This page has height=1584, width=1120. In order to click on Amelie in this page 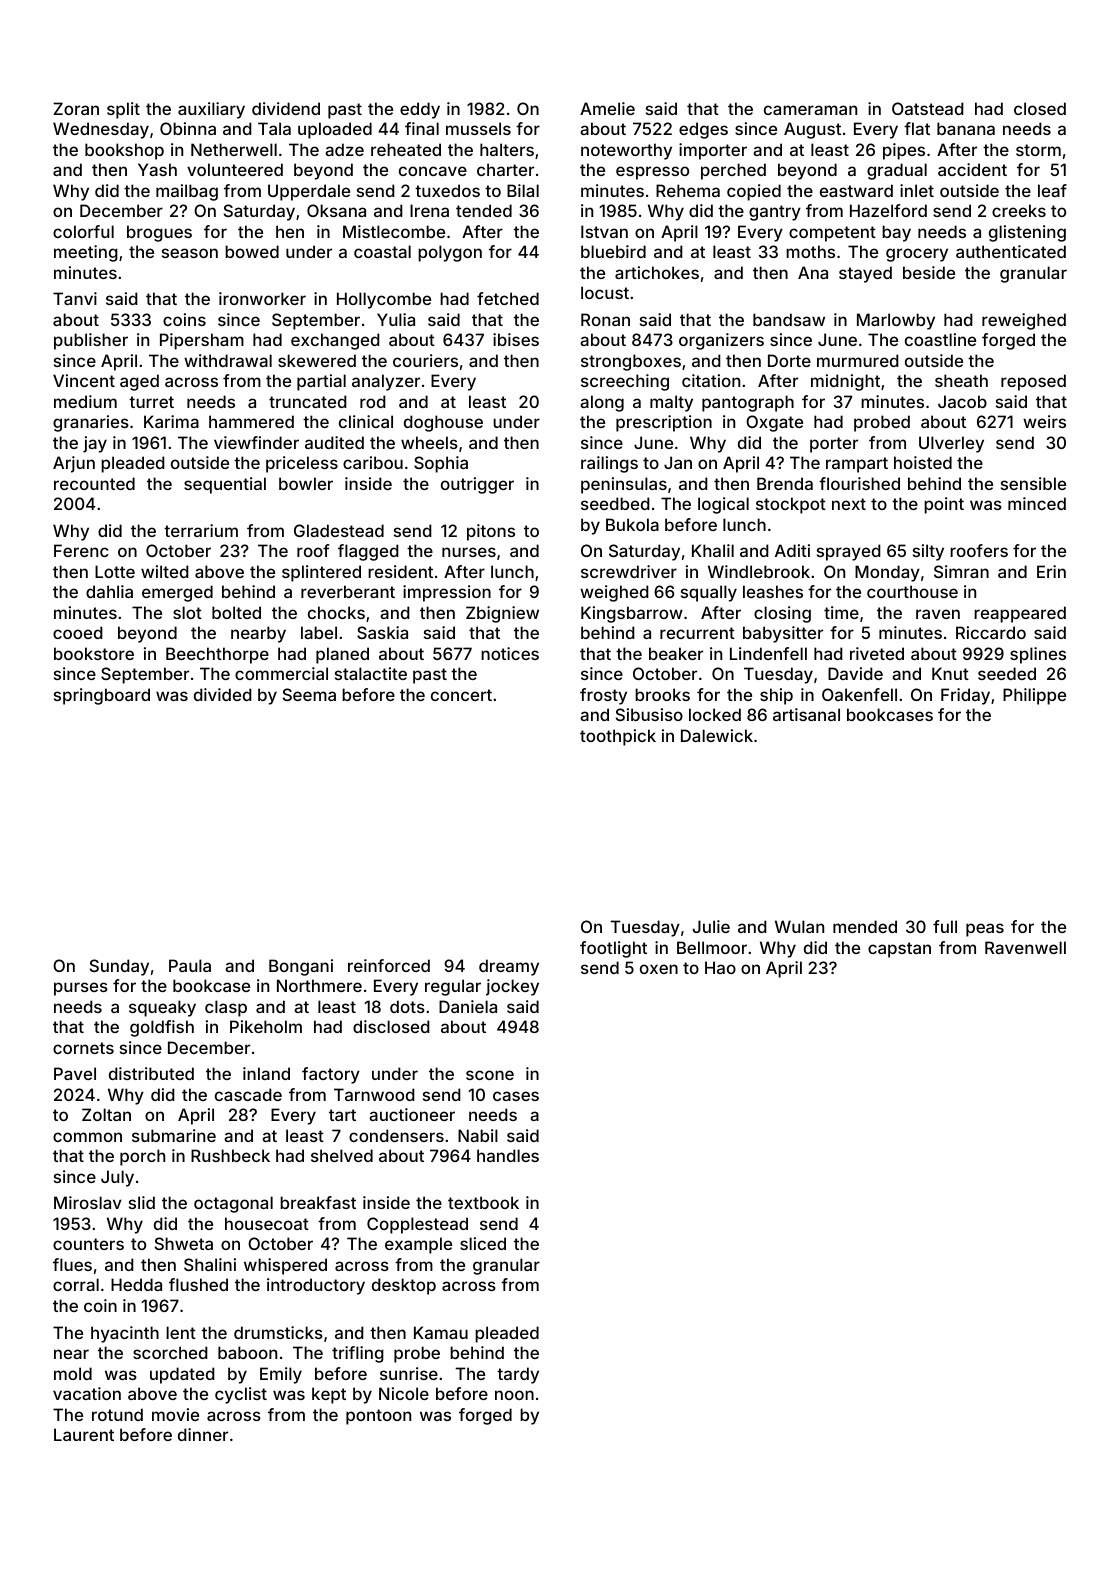, I will do `click(607, 108)`.
